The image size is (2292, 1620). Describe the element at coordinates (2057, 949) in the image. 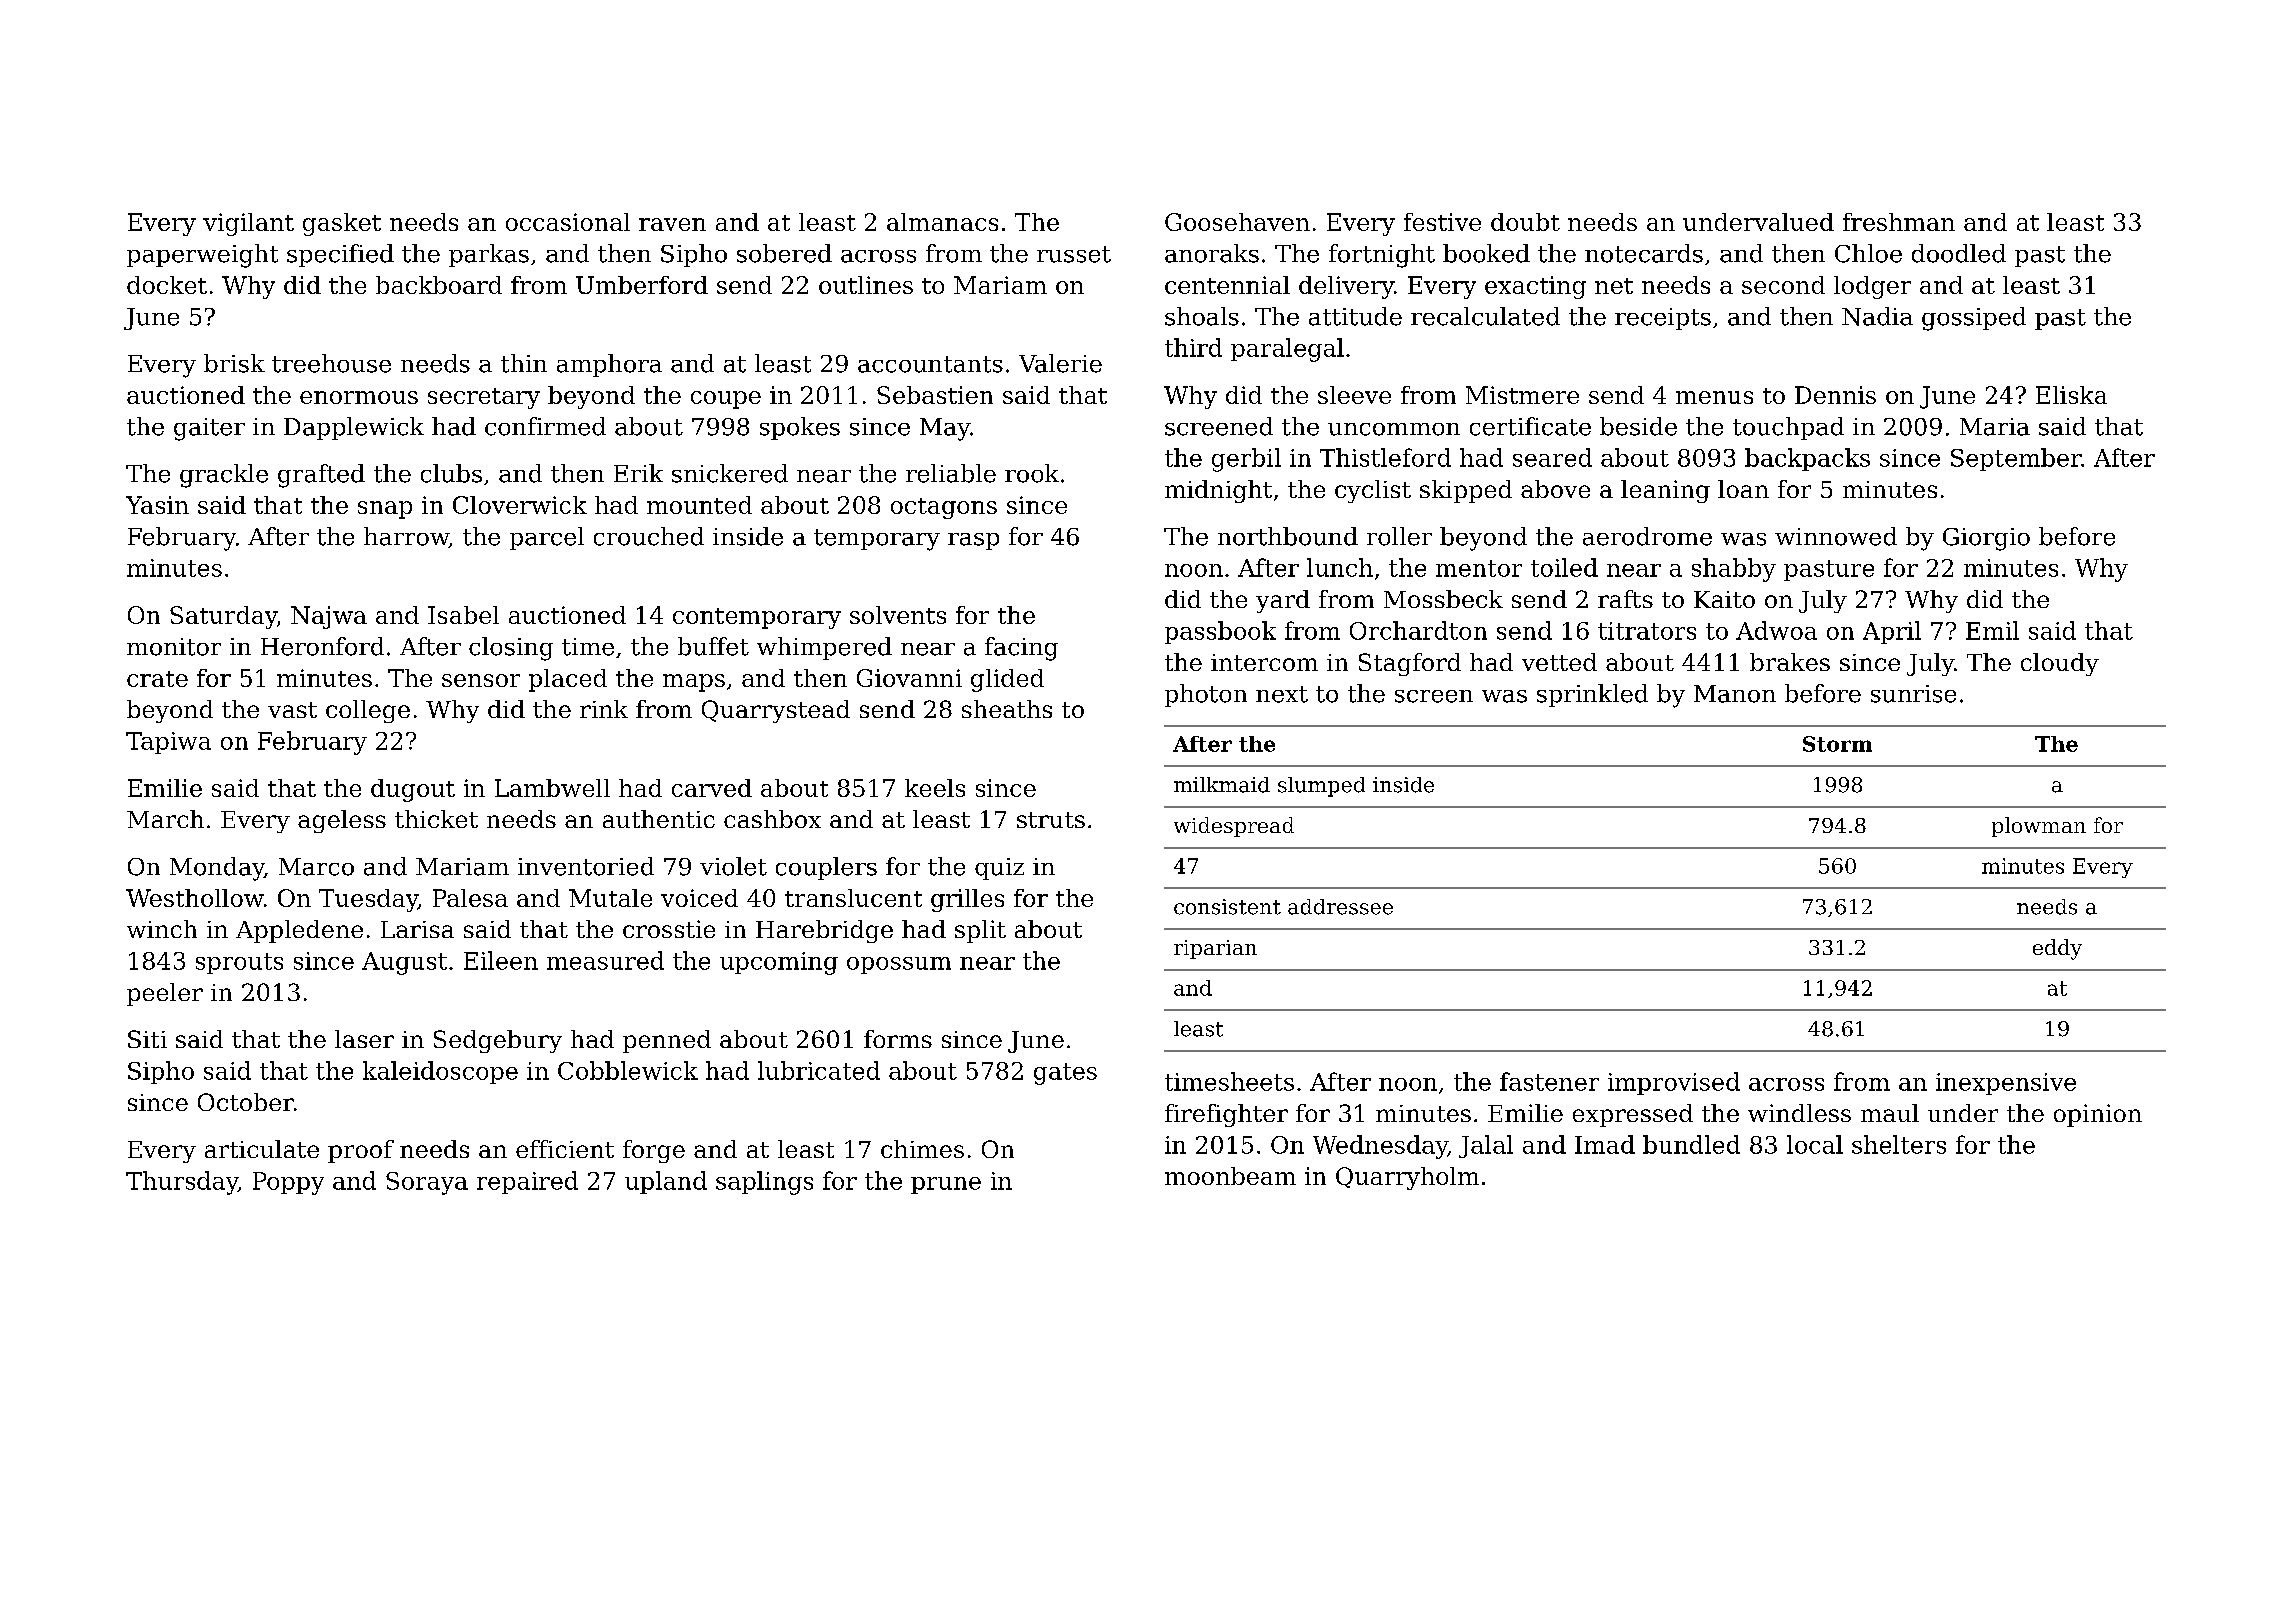

I see `eddy` at that location.
